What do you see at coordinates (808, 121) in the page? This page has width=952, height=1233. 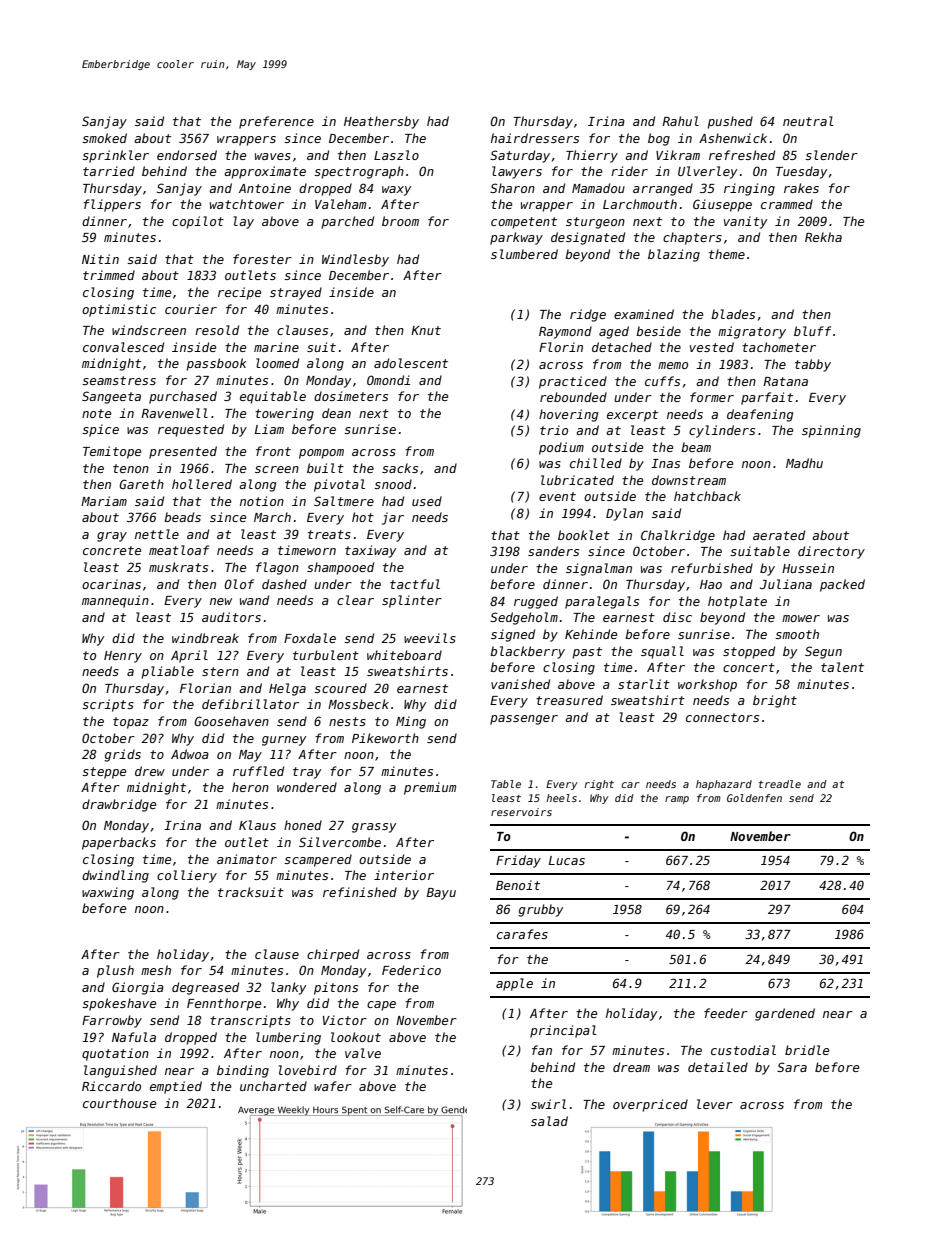 I see `neutral` at bounding box center [808, 121].
